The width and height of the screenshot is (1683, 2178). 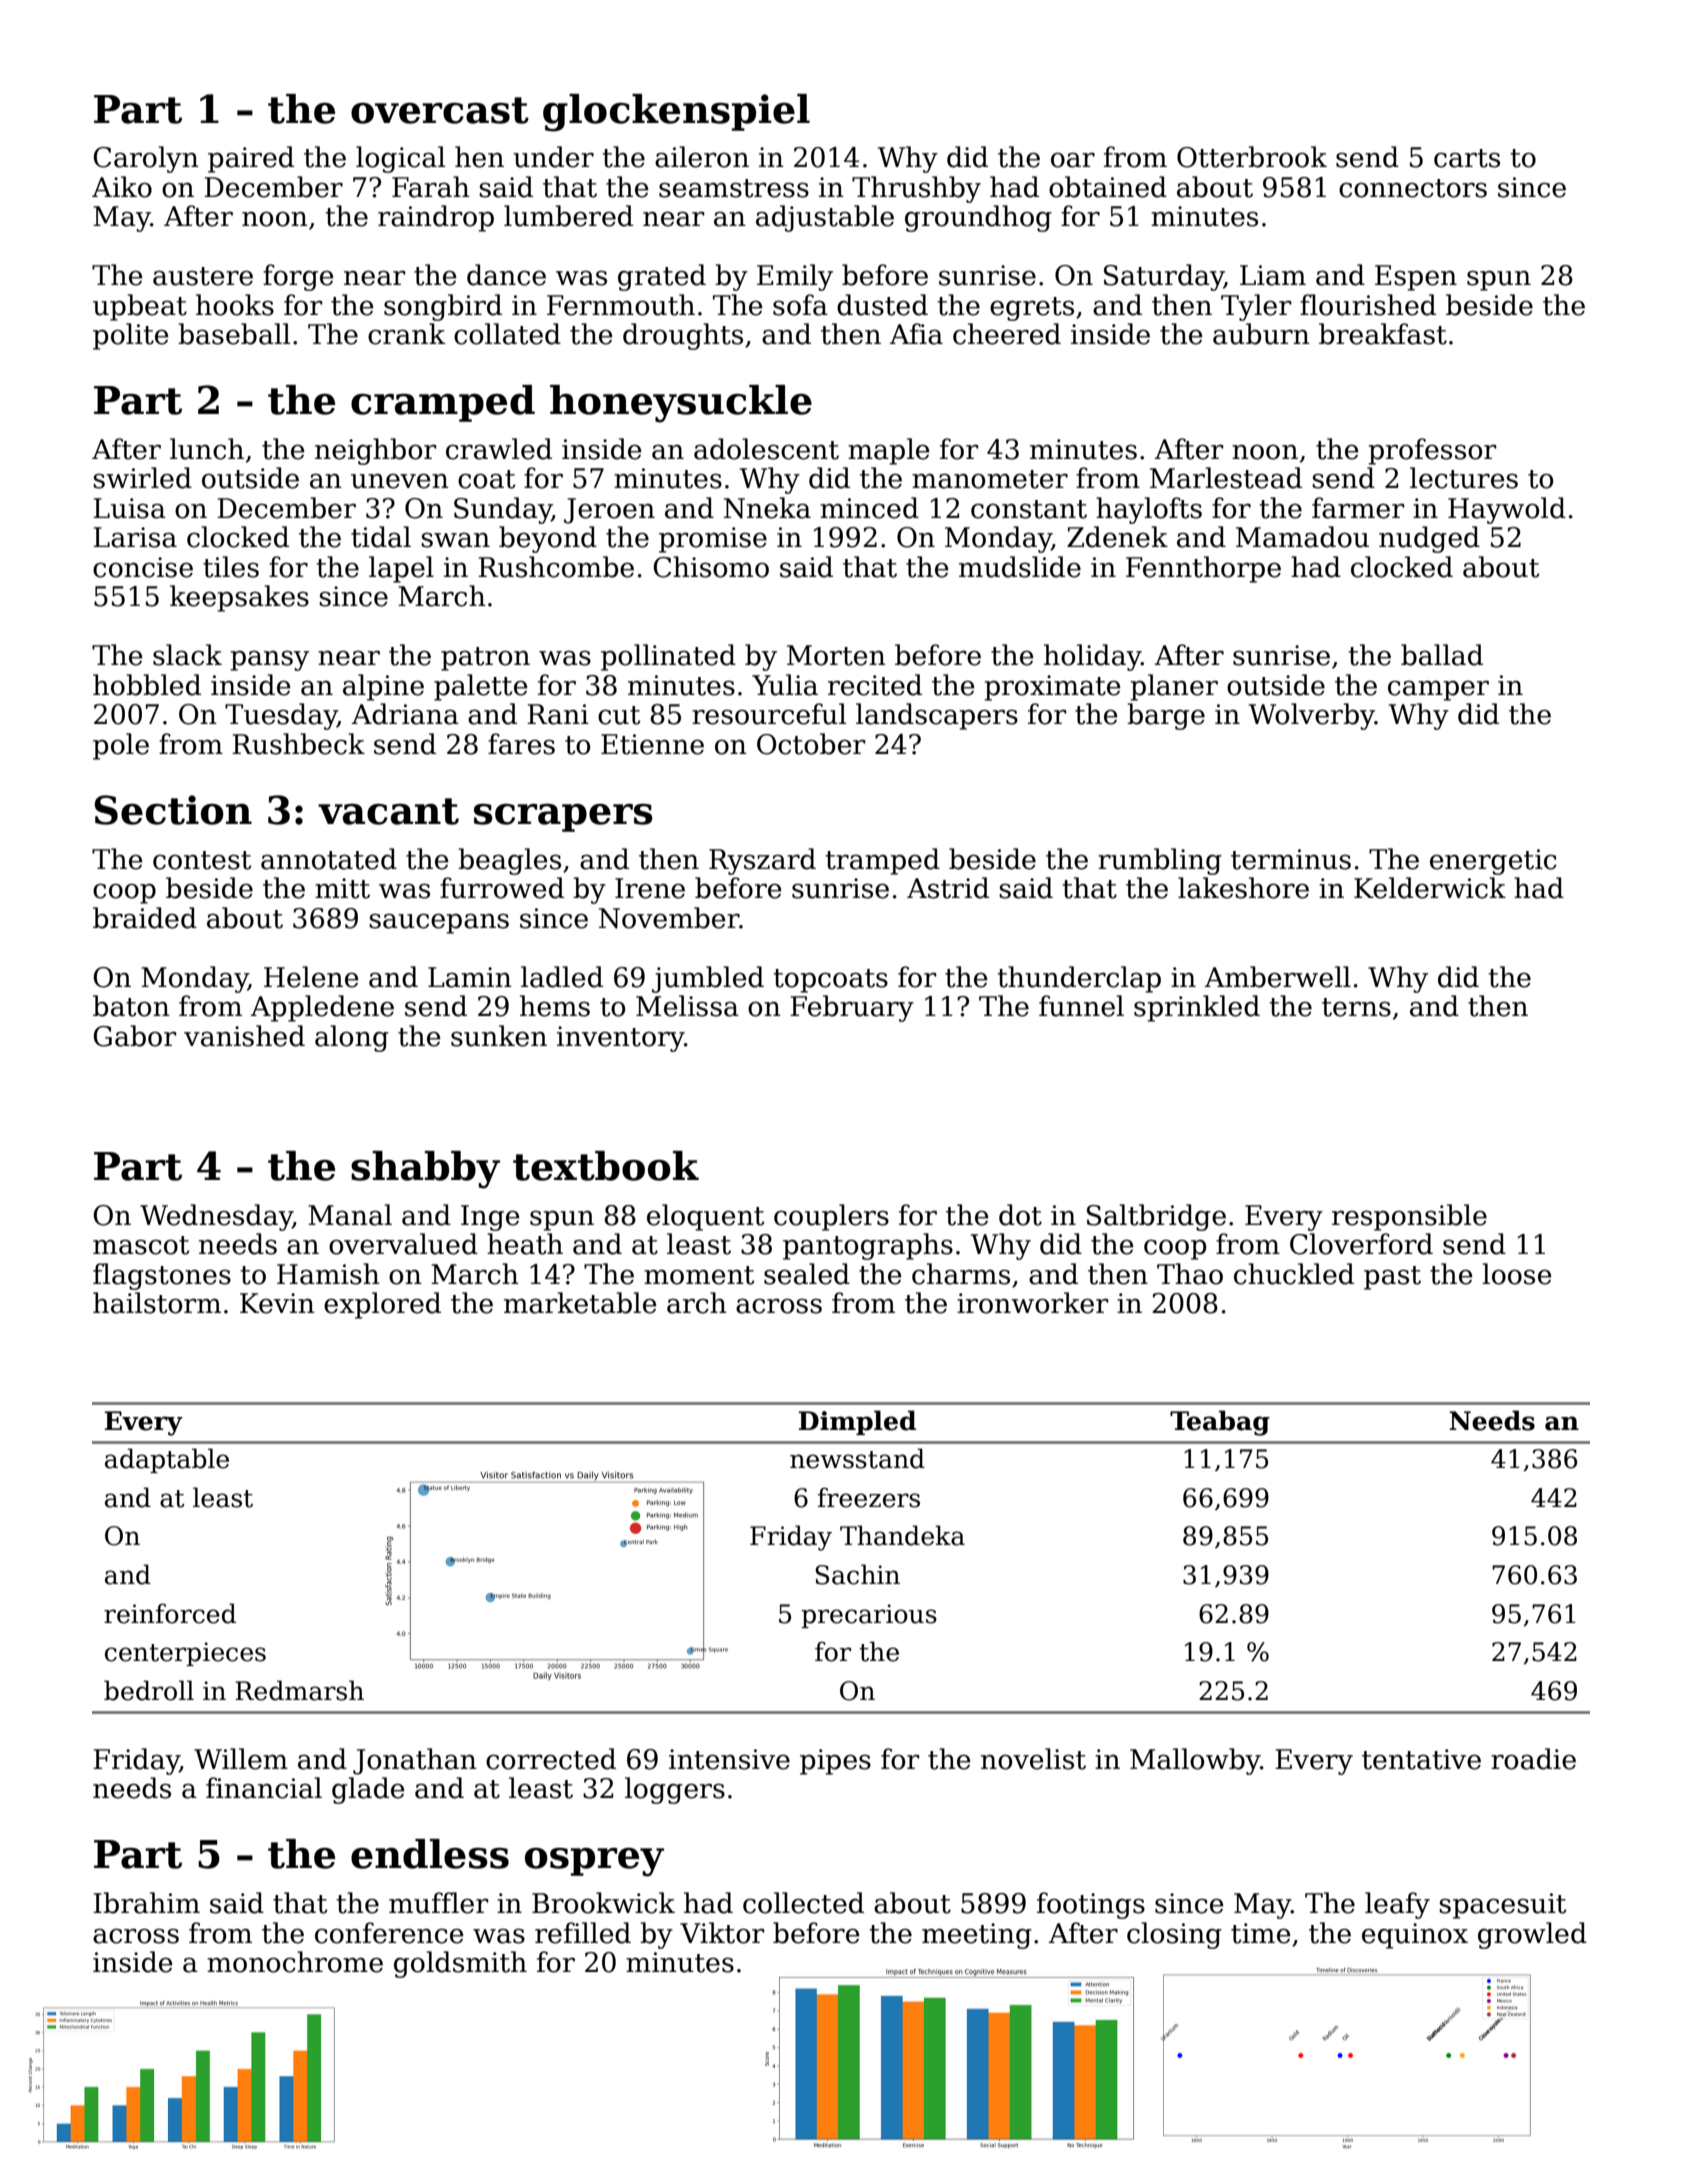 What do you see at coordinates (400, 159) in the screenshot?
I see `logical` at bounding box center [400, 159].
